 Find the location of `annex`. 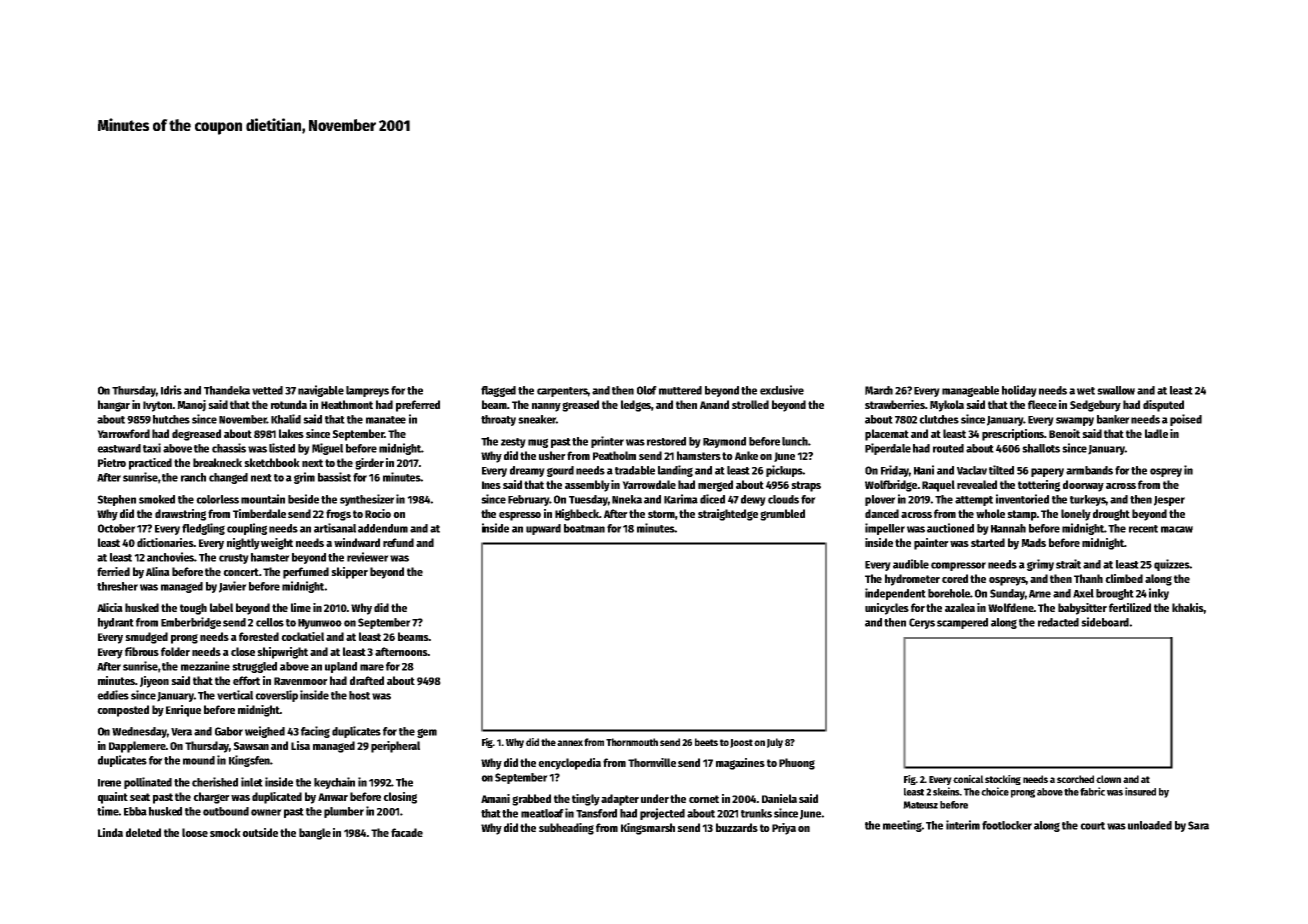

annex is located at coordinates (570, 743).
